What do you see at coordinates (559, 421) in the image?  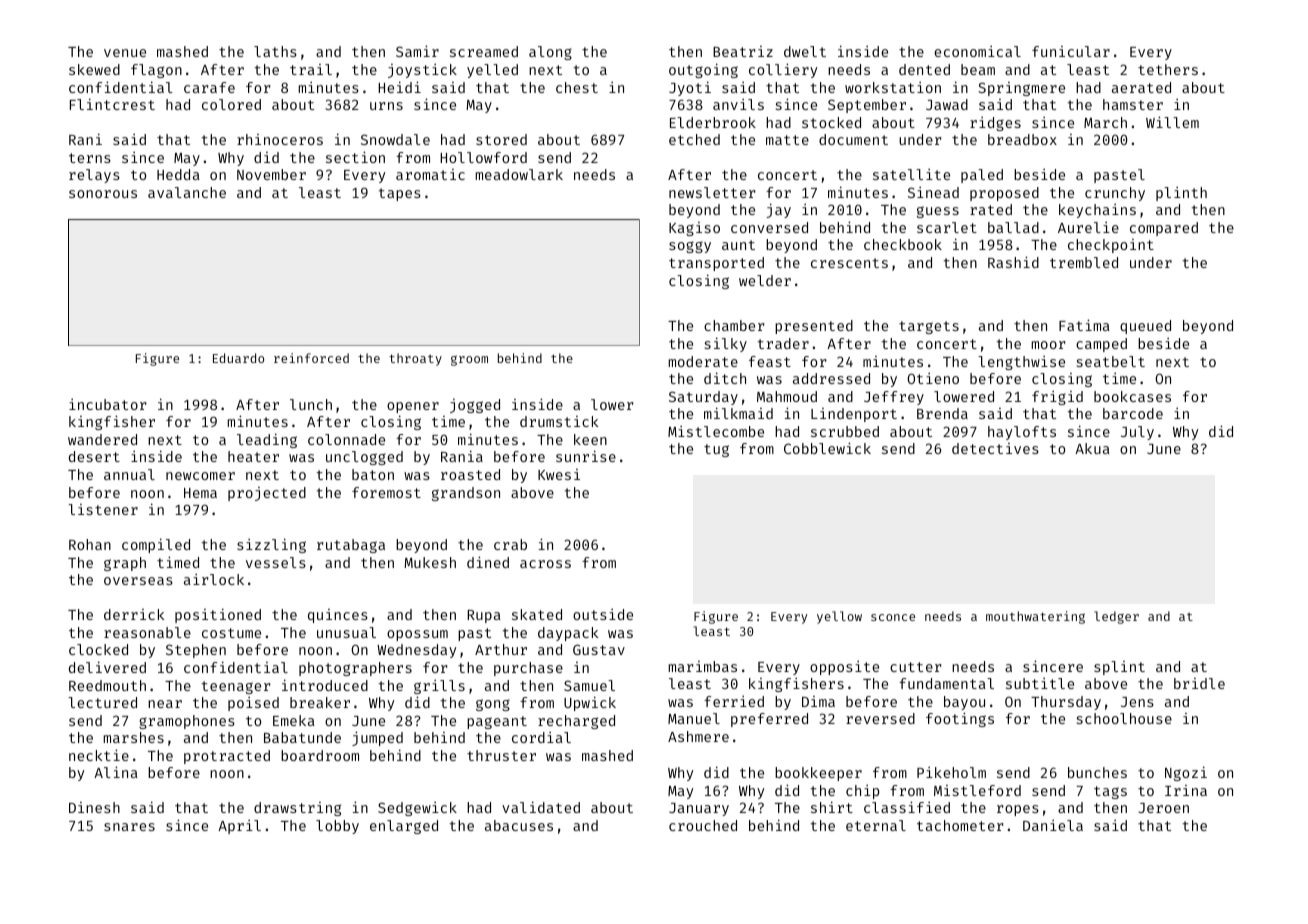 I see `drumstick` at bounding box center [559, 421].
